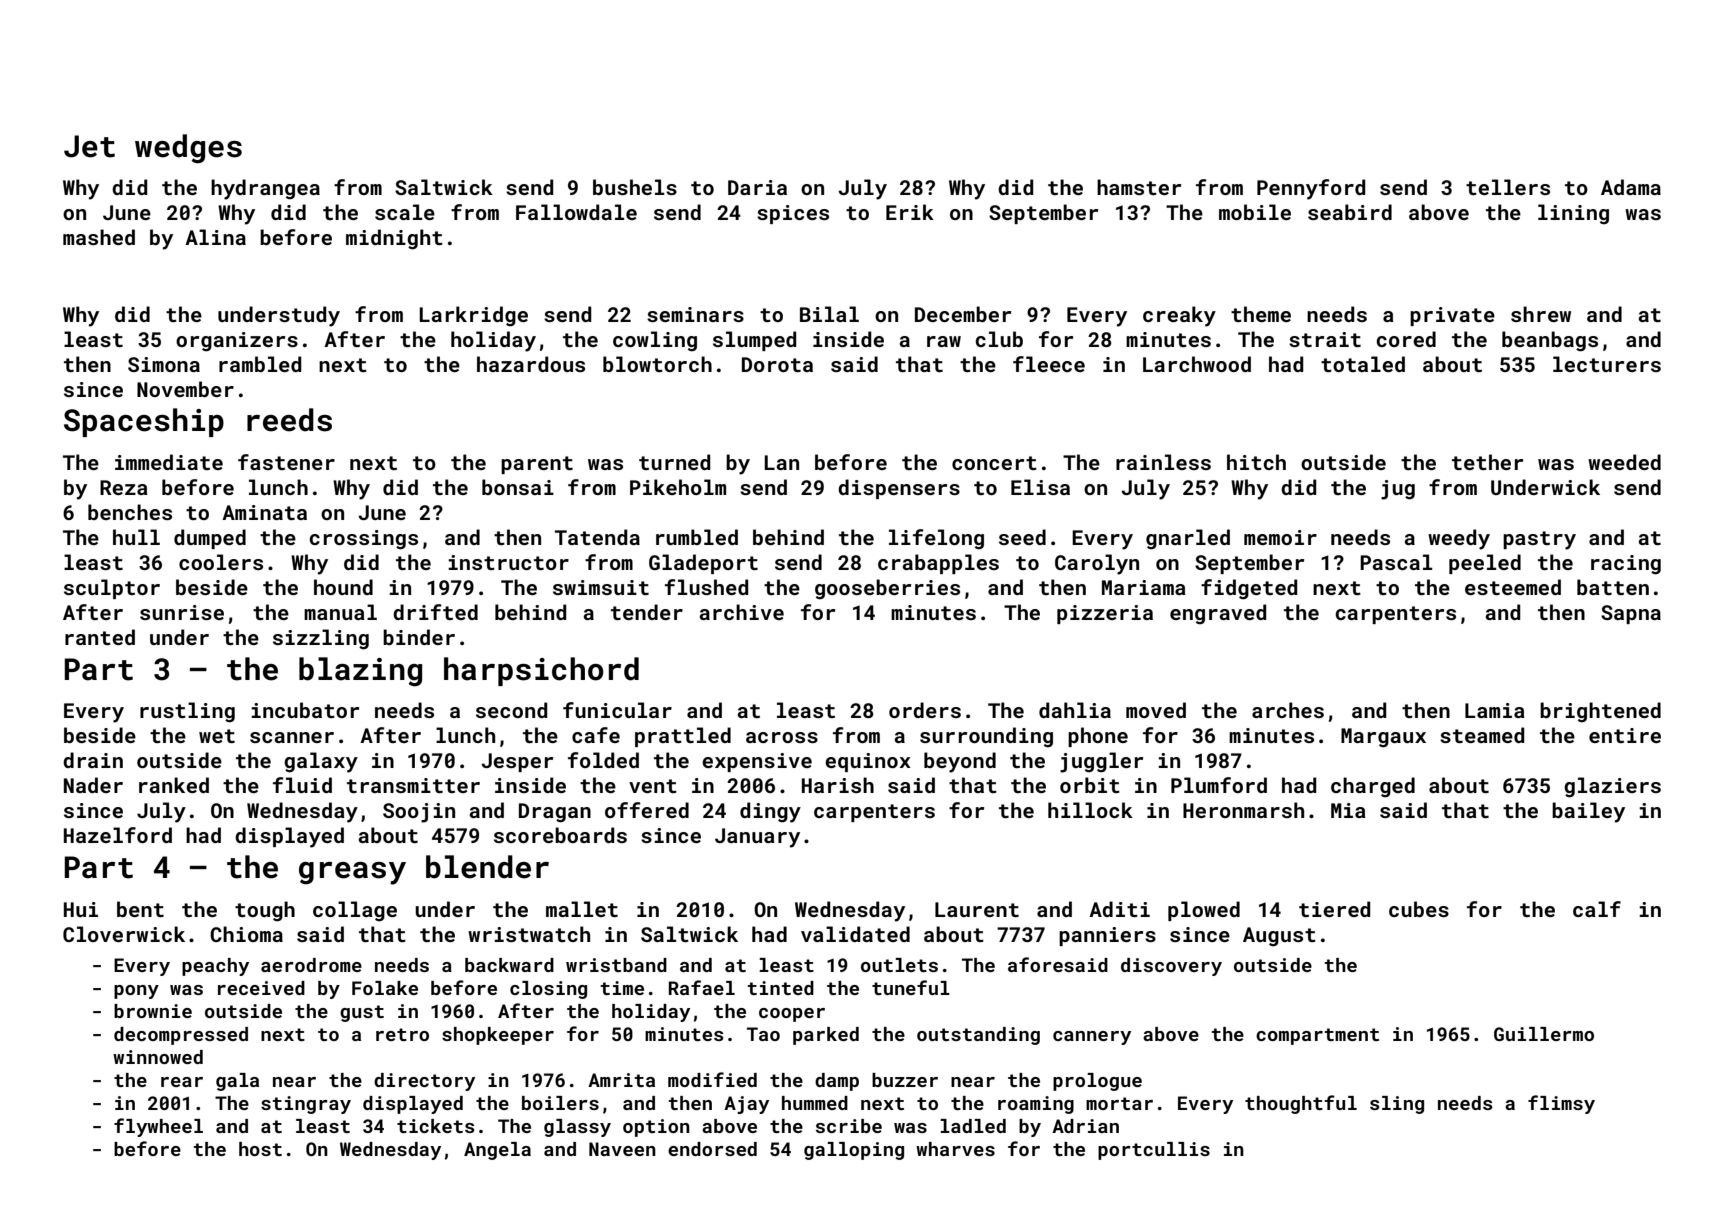 Image resolution: width=1725 pixels, height=1220 pixels. I want to click on Daria, so click(757, 187).
